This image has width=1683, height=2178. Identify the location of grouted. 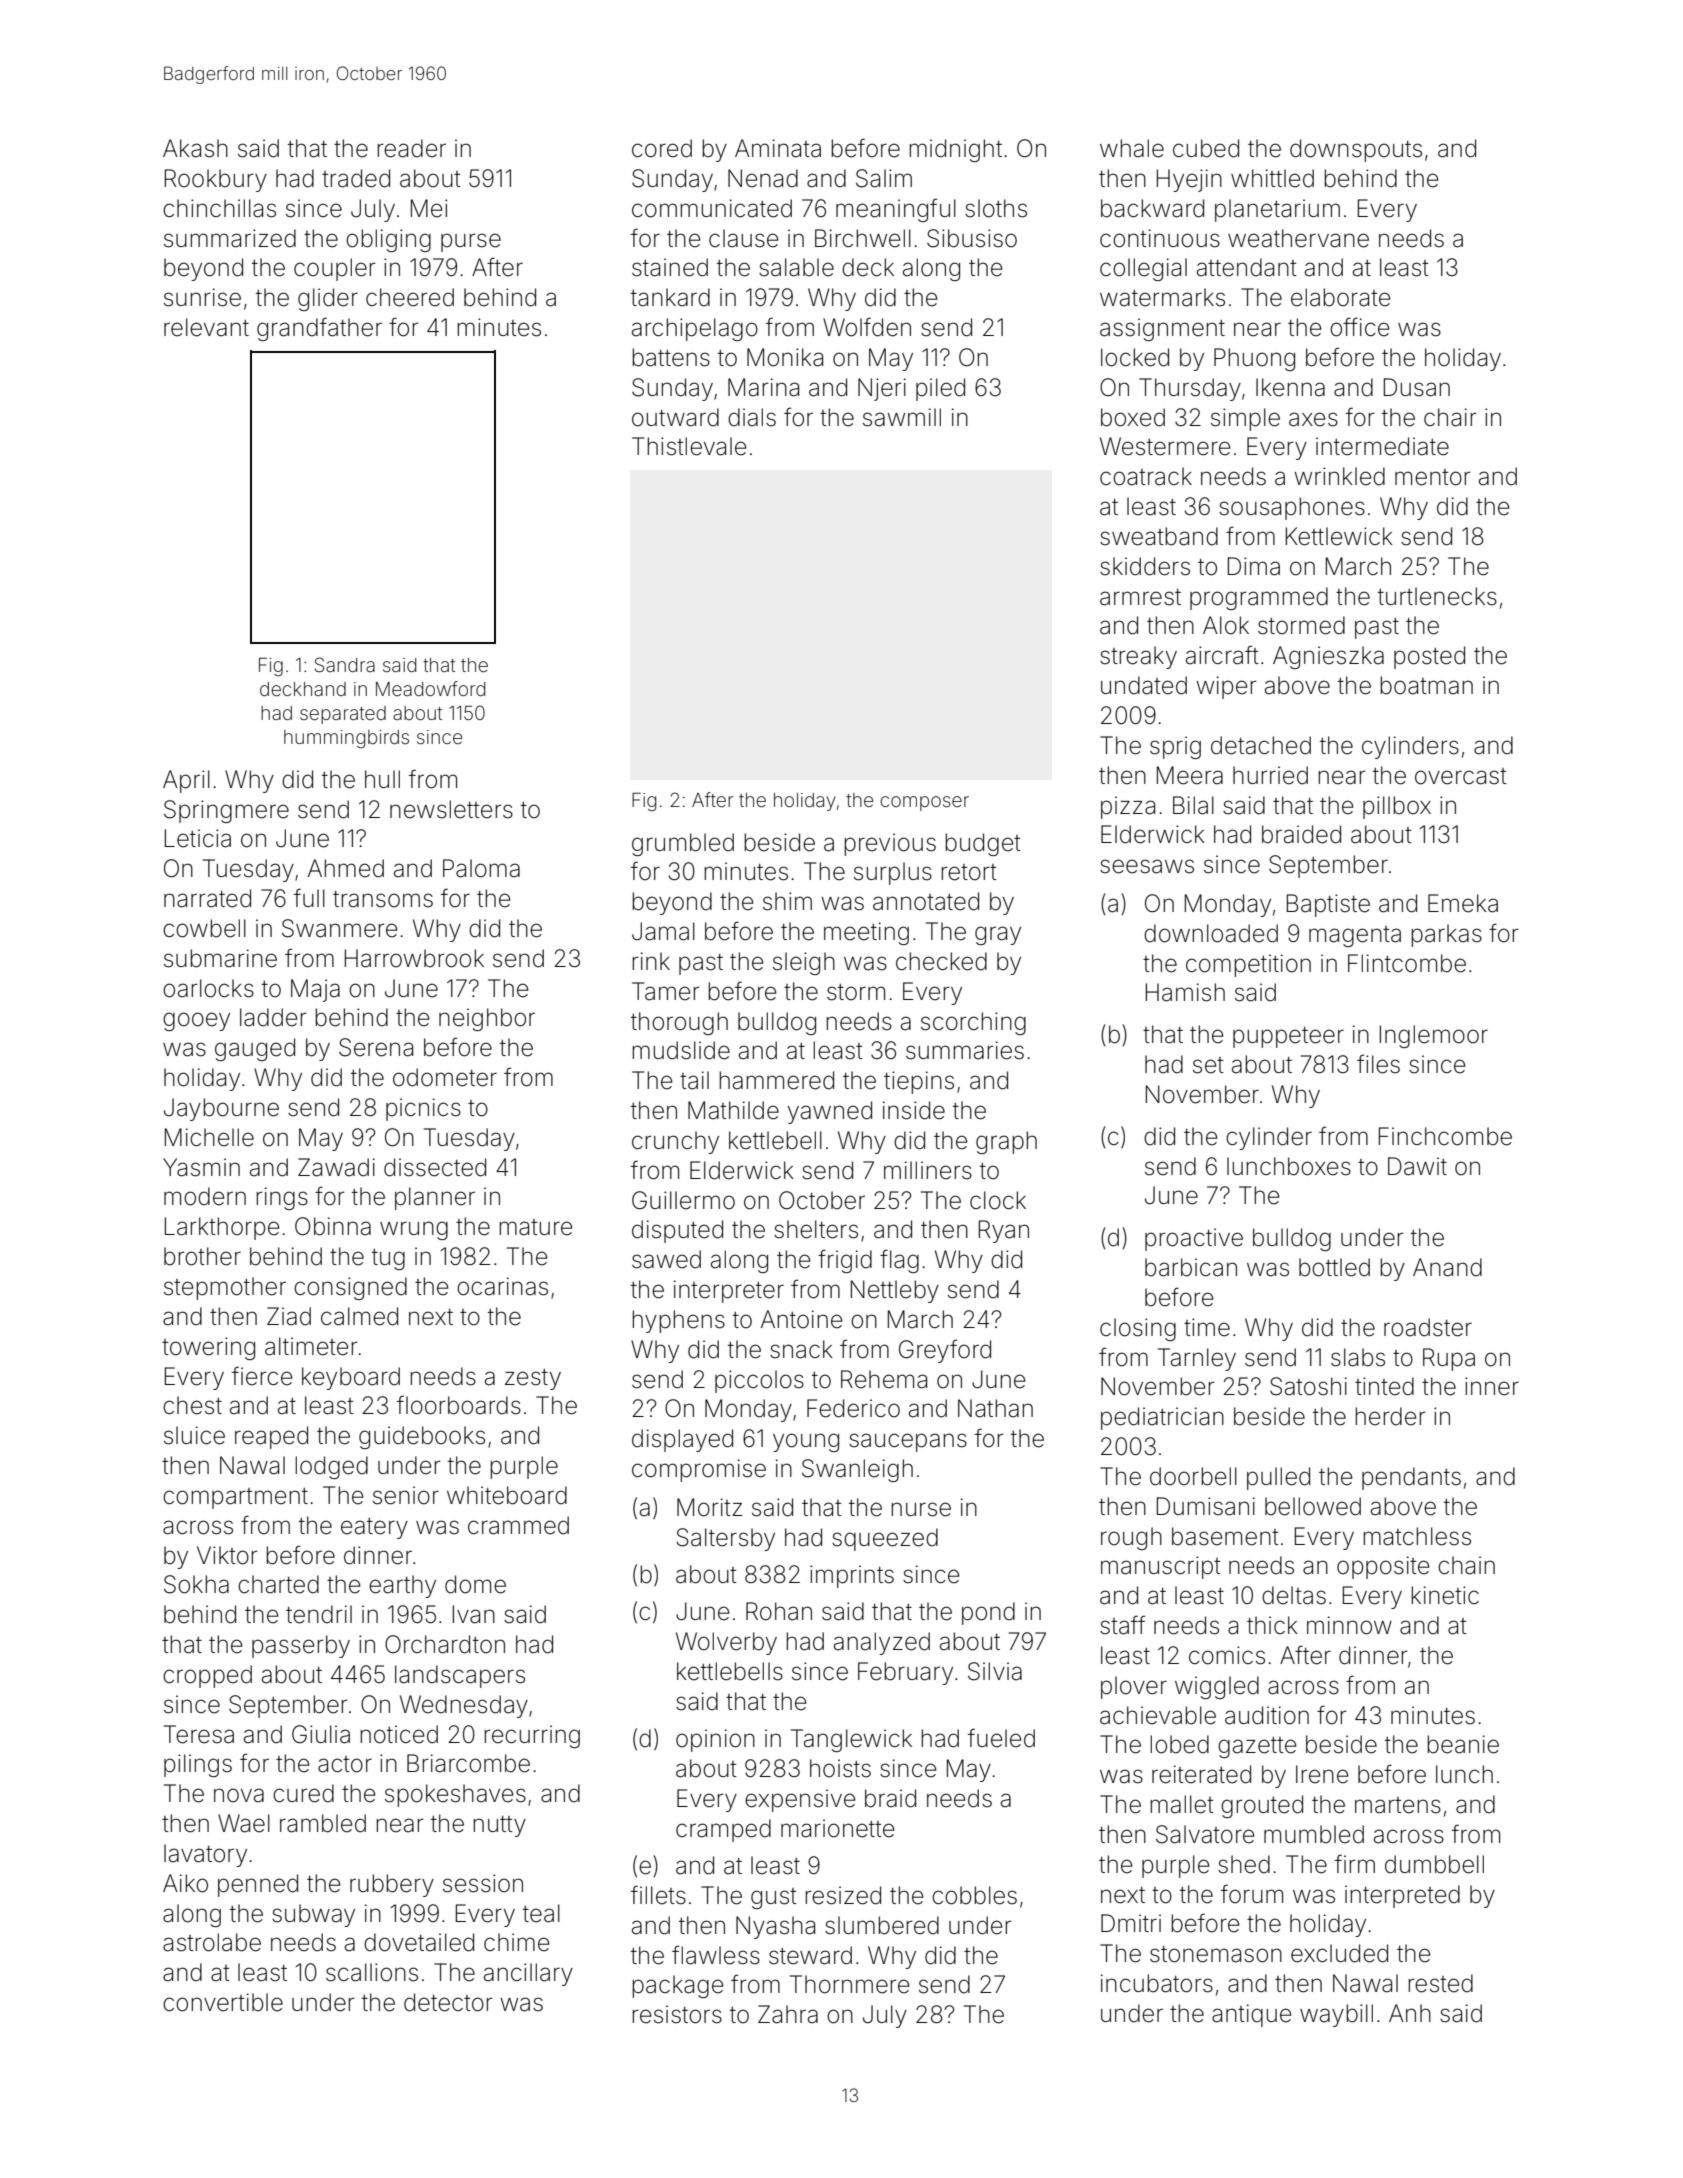
(1262, 1806).
